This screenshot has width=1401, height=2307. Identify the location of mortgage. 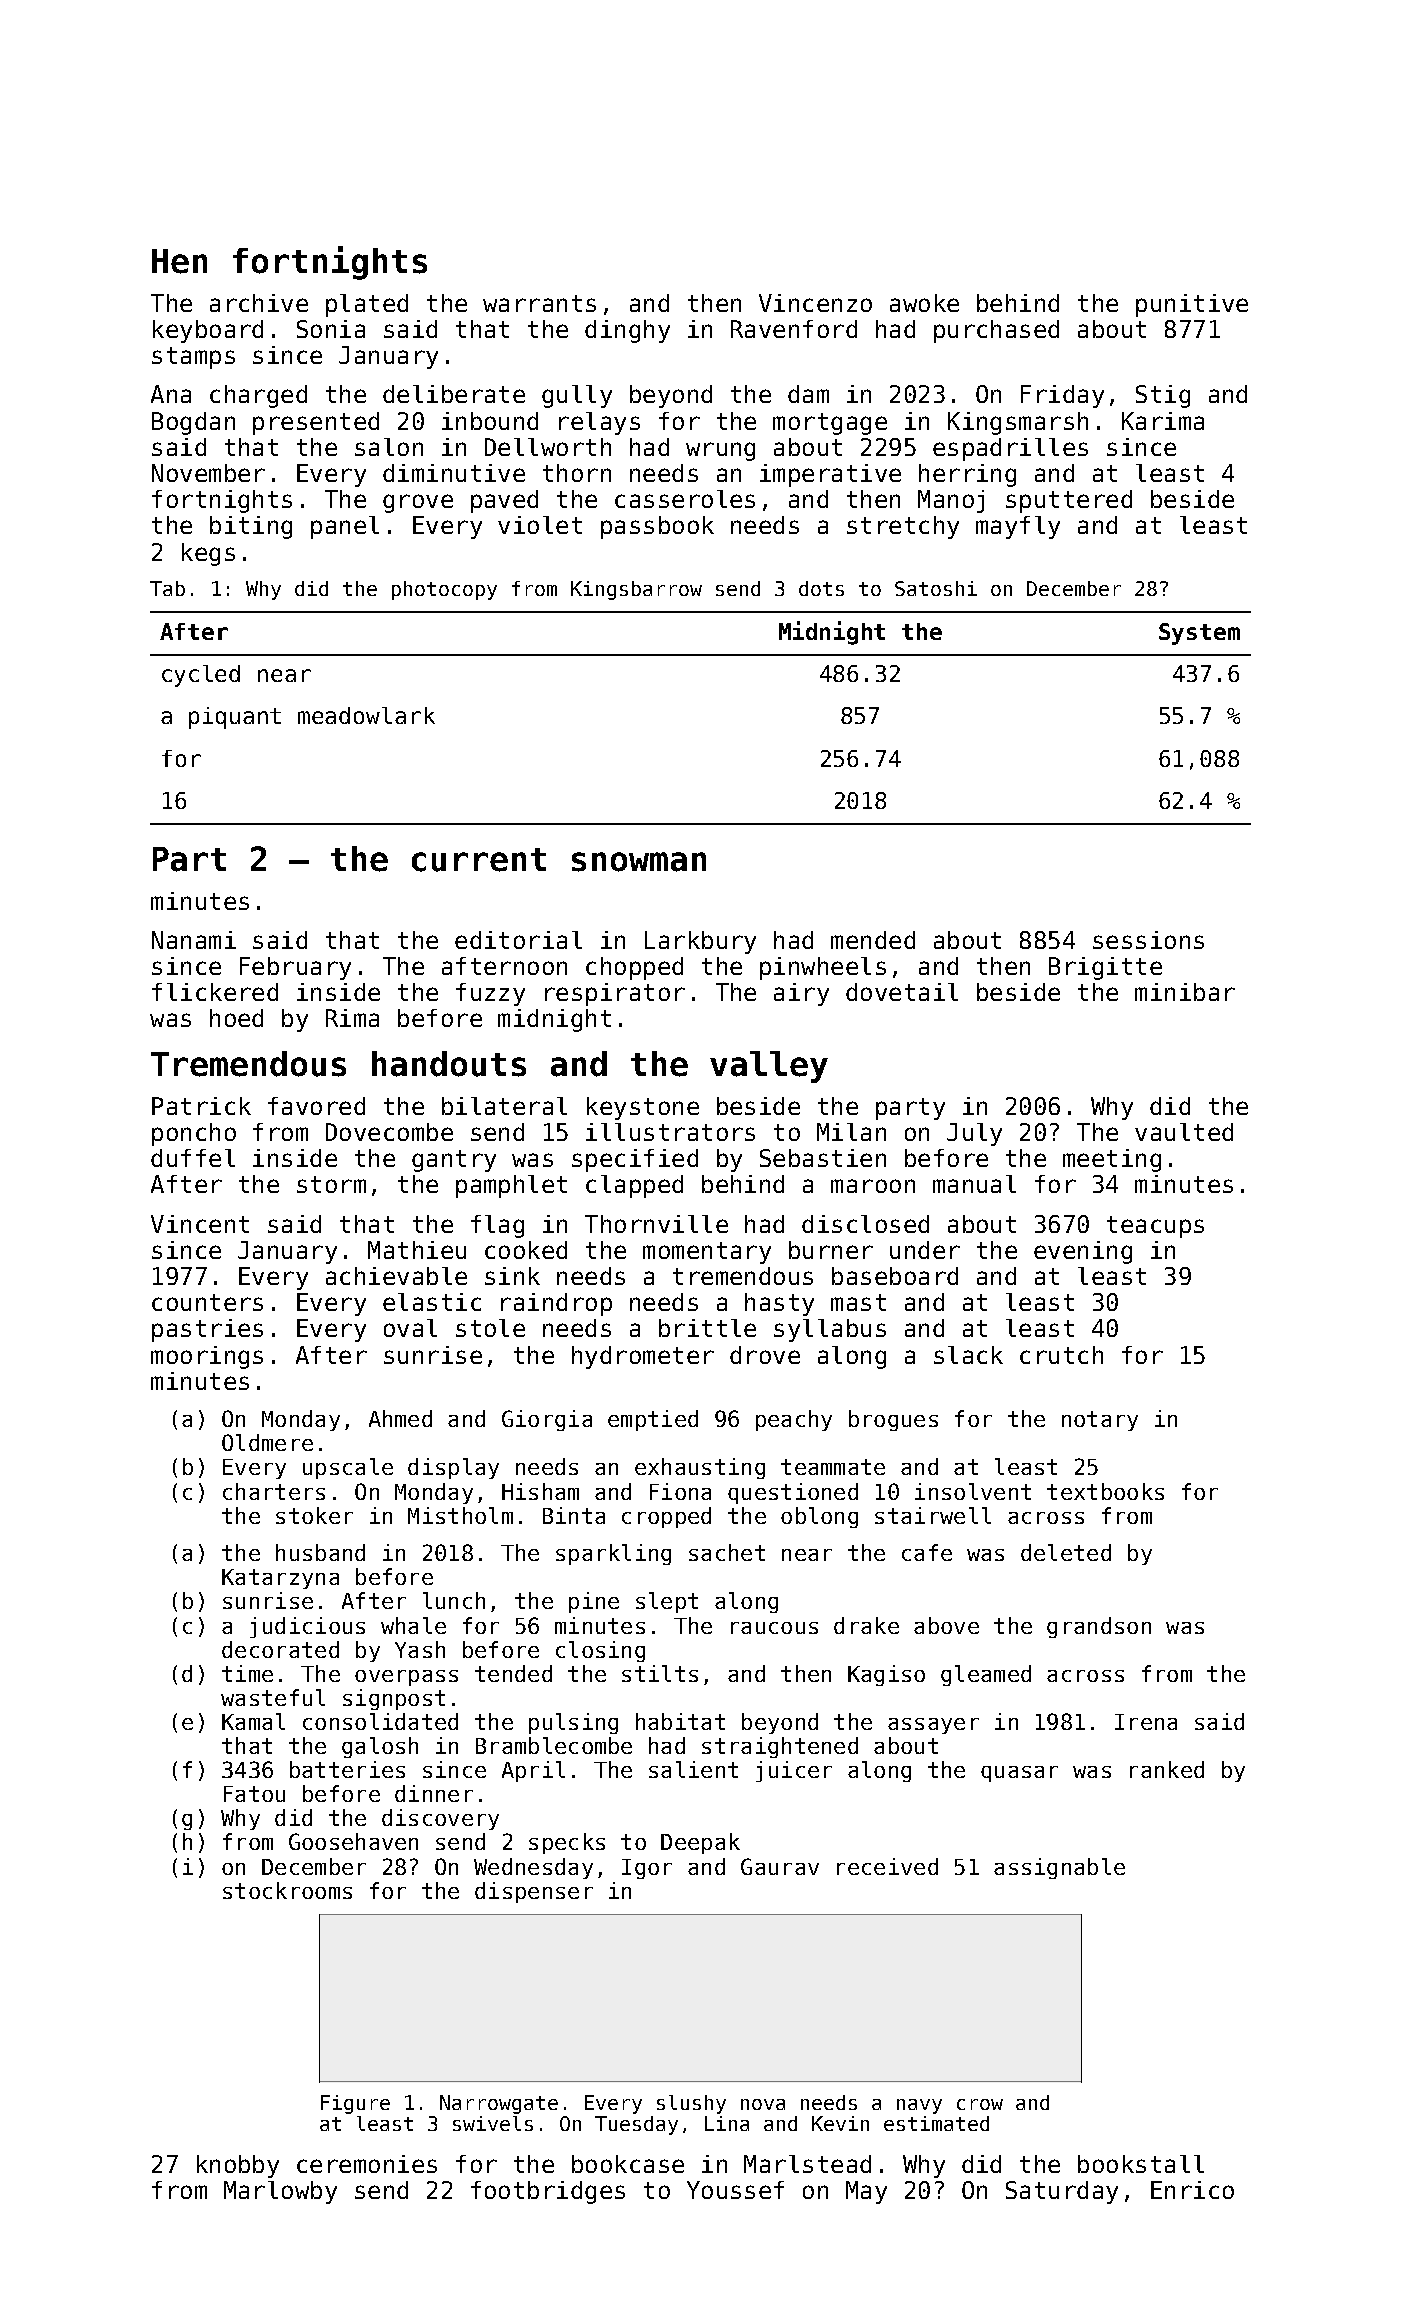
(830, 424).
